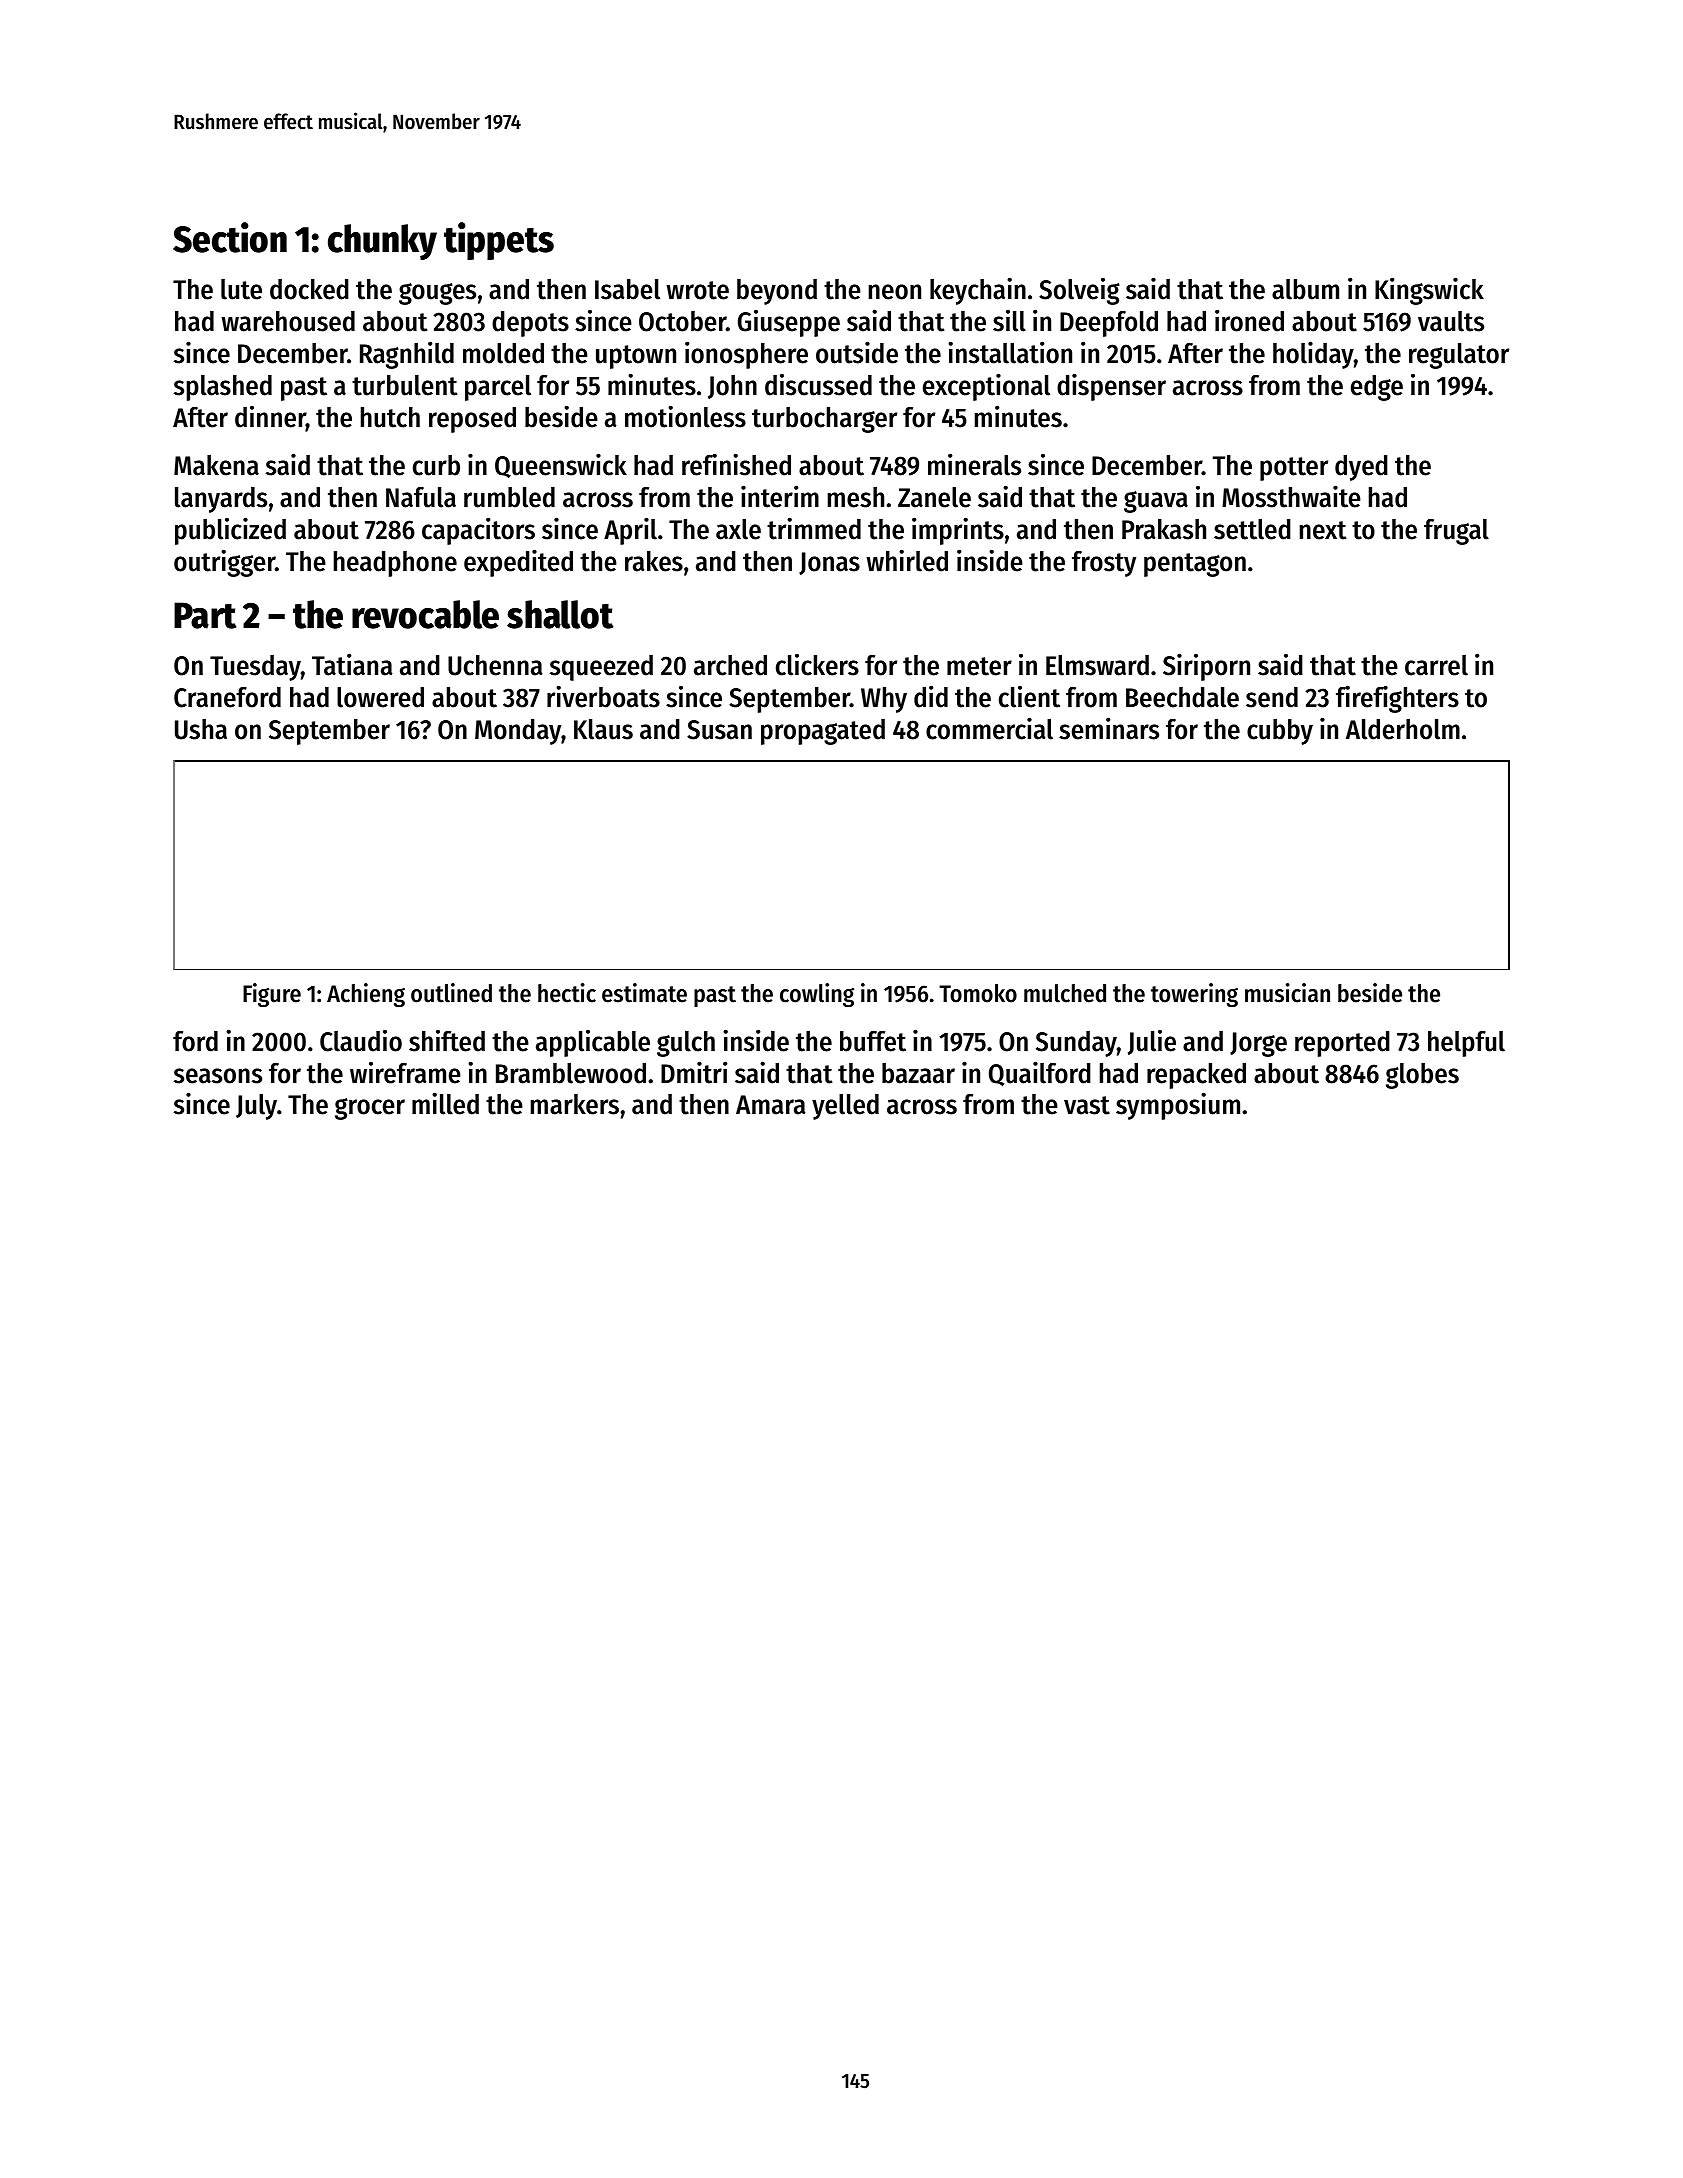 This screenshot has width=1683, height=2178. What do you see at coordinates (309, 289) in the screenshot?
I see `docked` at bounding box center [309, 289].
